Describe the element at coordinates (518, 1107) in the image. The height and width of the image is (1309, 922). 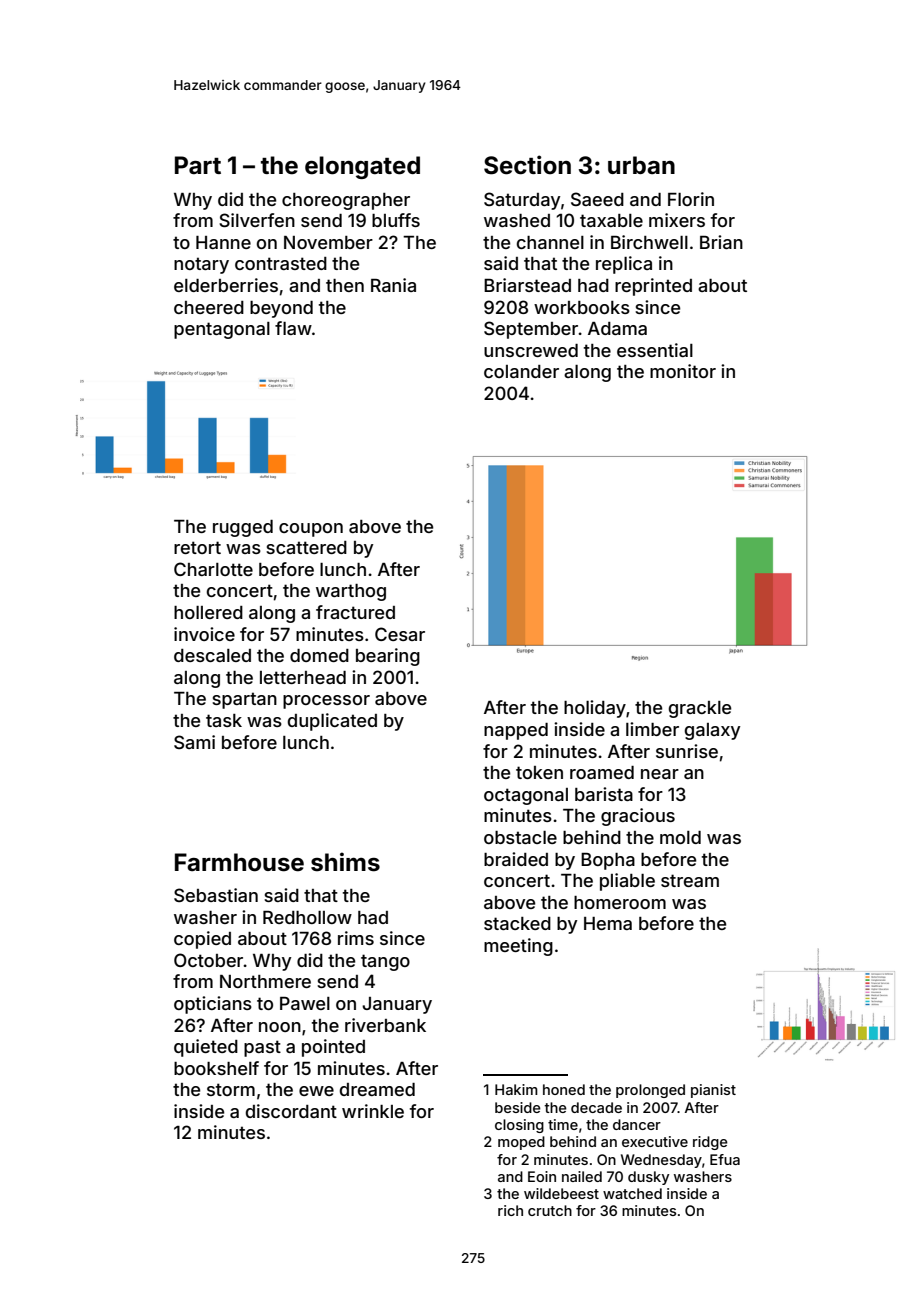
I see `beside` at that location.
